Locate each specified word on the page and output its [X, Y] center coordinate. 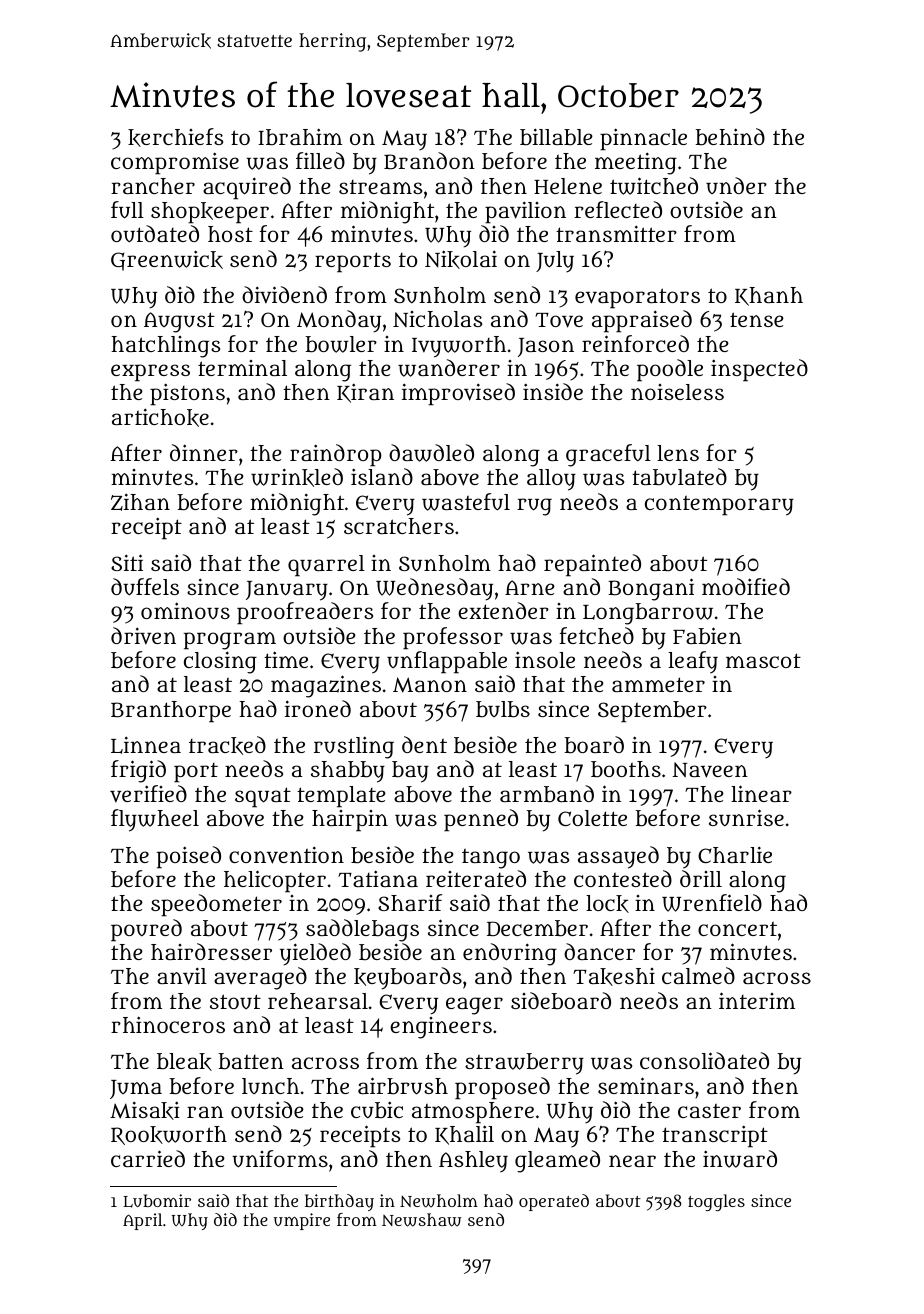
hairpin [350, 821]
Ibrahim [300, 136]
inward [740, 1159]
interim [757, 1000]
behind [730, 137]
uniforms [280, 1159]
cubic [377, 1110]
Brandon [429, 161]
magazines [326, 686]
